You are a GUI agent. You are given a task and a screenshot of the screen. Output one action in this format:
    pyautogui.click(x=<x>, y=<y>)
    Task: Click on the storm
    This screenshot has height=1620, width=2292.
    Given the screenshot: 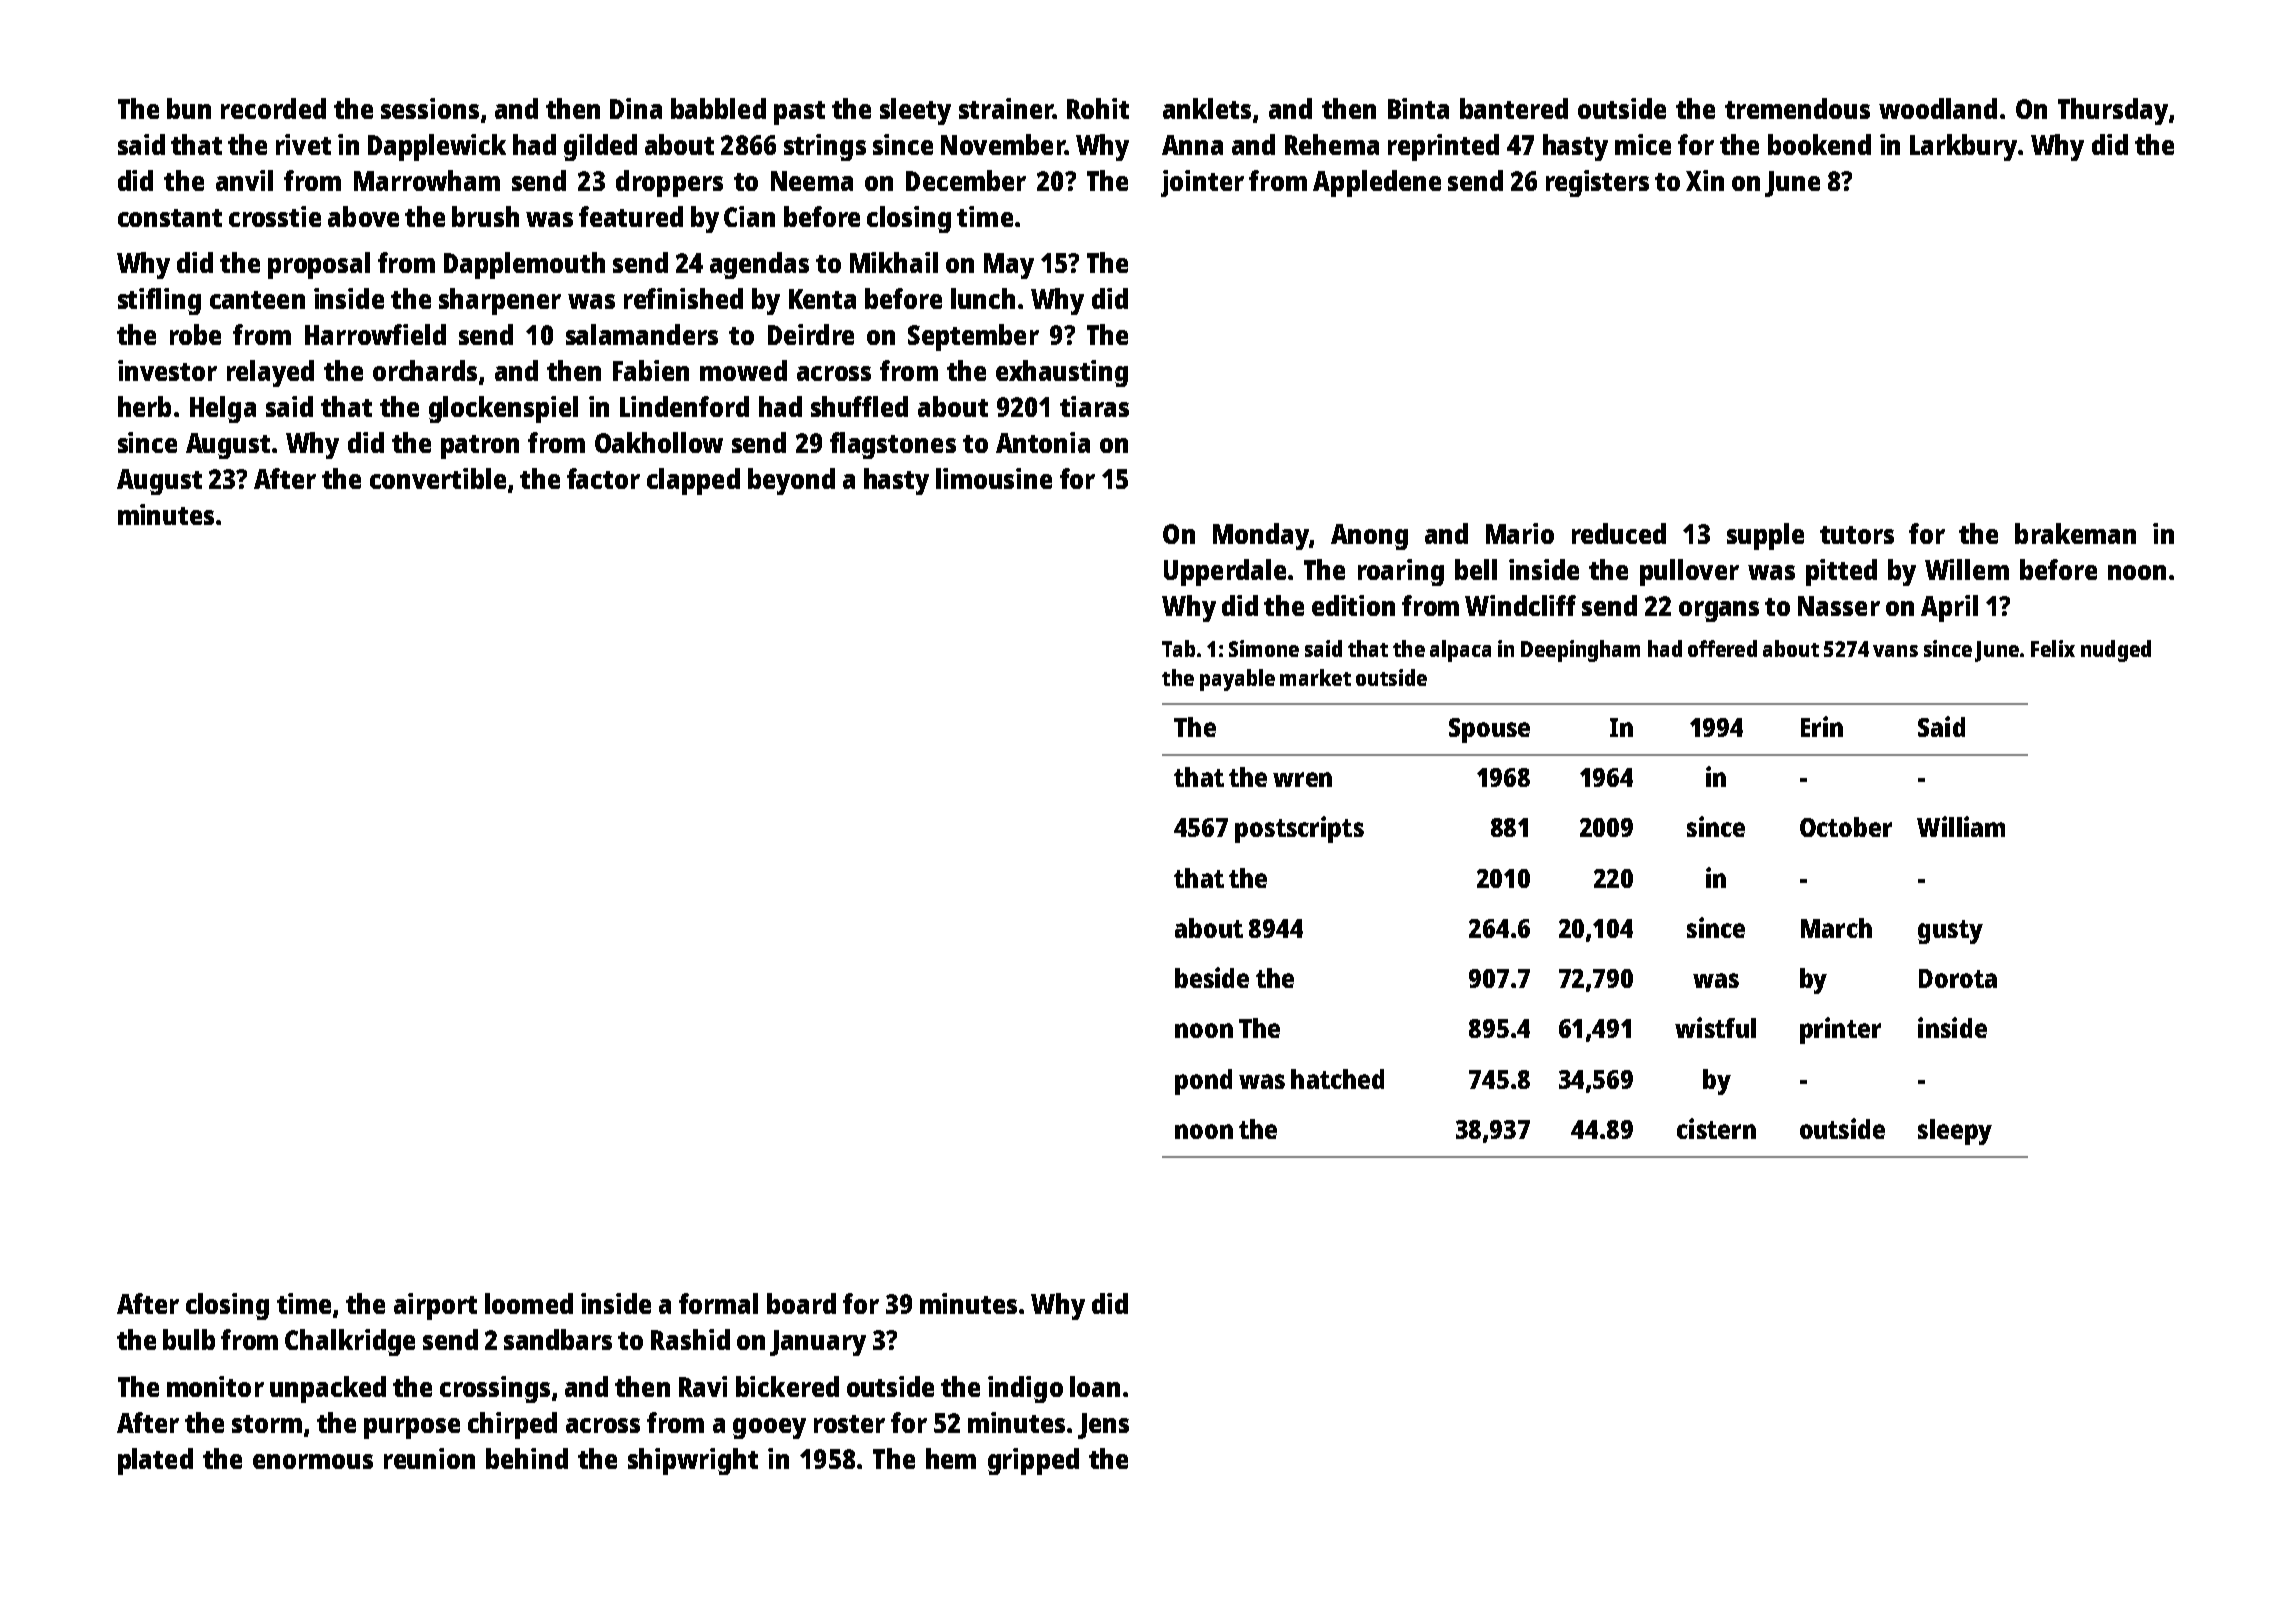 What is the action you would take?
    pyautogui.click(x=267, y=1424)
